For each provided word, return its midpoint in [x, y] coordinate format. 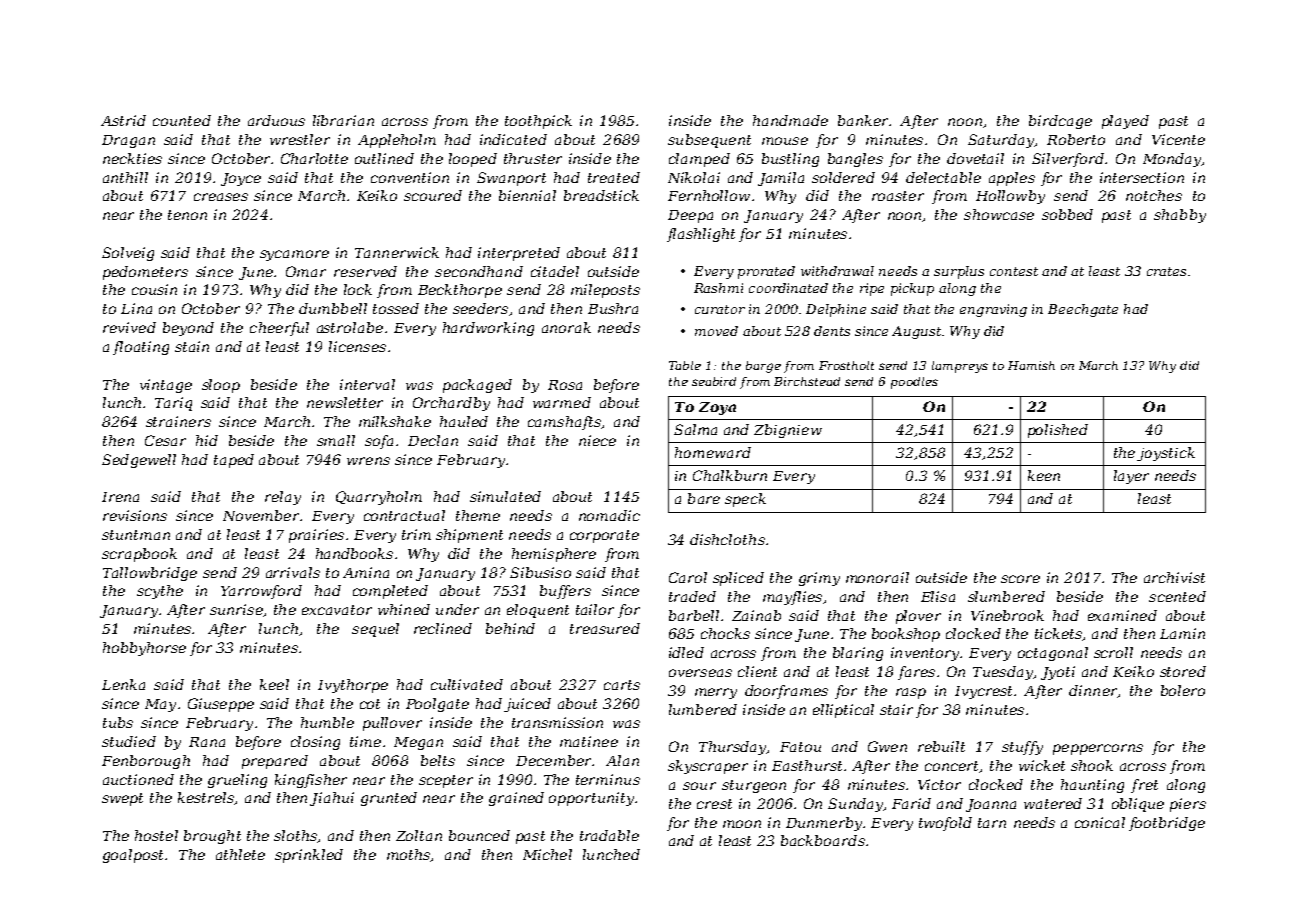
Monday [1172, 160]
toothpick [538, 122]
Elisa [938, 596]
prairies [316, 536]
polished [1058, 431]
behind [510, 628]
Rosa [565, 385]
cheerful [279, 329]
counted [182, 120]
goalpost [133, 856]
